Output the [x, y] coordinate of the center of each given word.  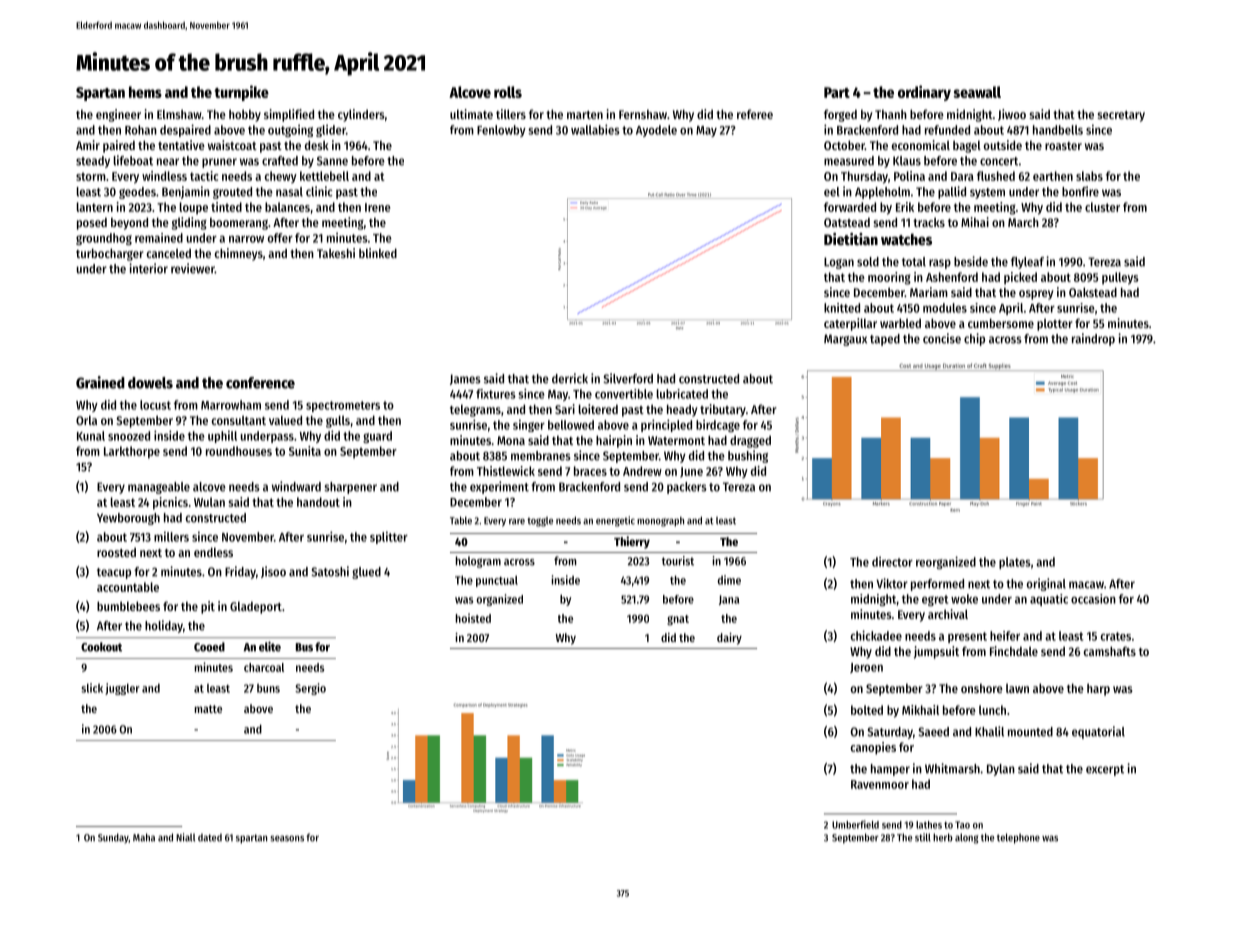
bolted [867, 710]
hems [145, 92]
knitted [842, 308]
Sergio [310, 689]
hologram [478, 562]
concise [942, 338]
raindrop [1093, 339]
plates [1015, 563]
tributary [723, 410]
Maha [144, 837]
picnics [170, 503]
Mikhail [920, 710]
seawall [977, 92]
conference [260, 383]
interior [148, 268]
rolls [508, 92]
